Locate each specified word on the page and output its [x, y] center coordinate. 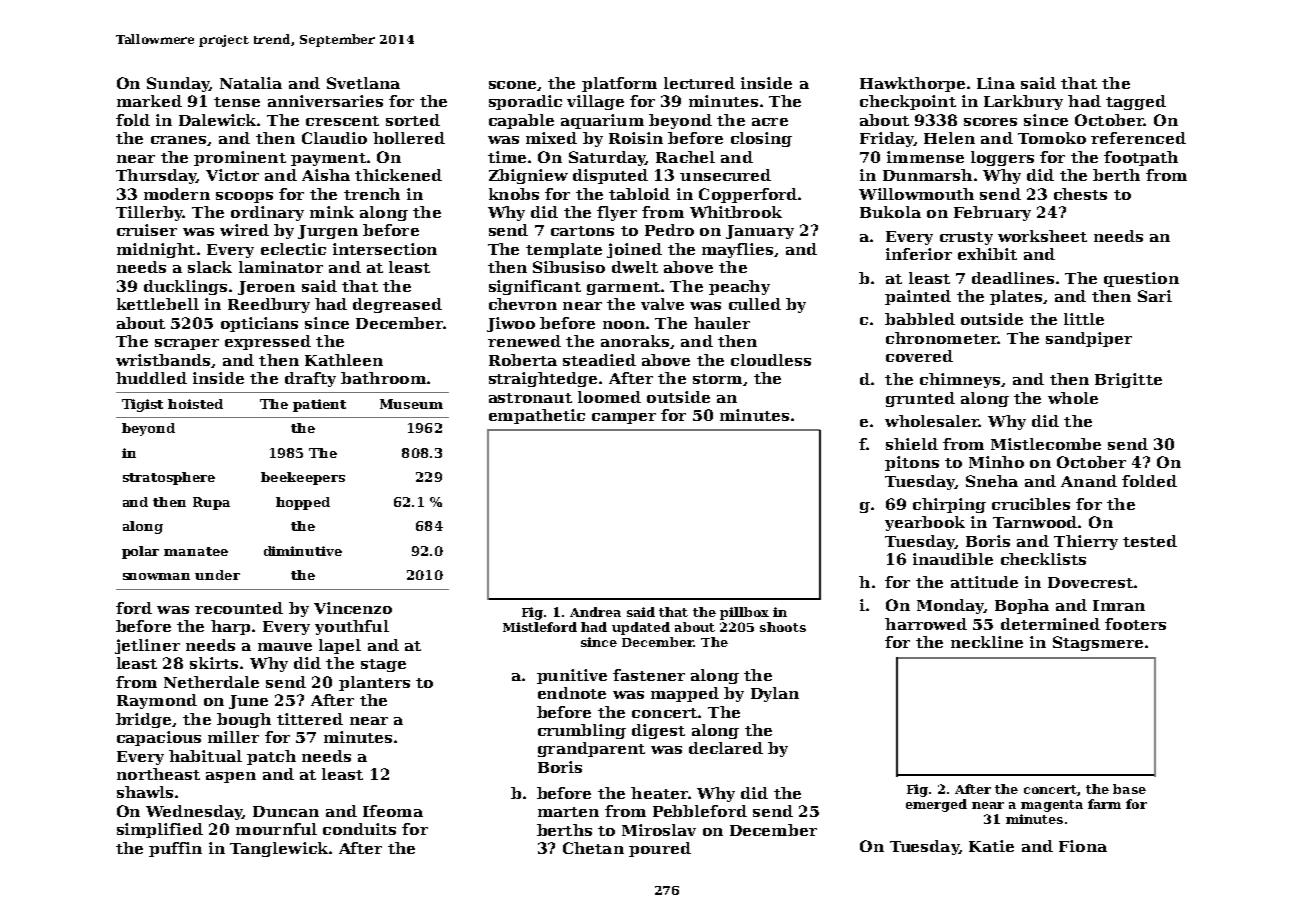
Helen [949, 138]
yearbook [925, 523]
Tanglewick [279, 849]
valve [662, 304]
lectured [699, 83]
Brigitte [1128, 380]
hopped [303, 503]
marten [568, 812]
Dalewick [217, 120]
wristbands [163, 360]
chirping [949, 505]
